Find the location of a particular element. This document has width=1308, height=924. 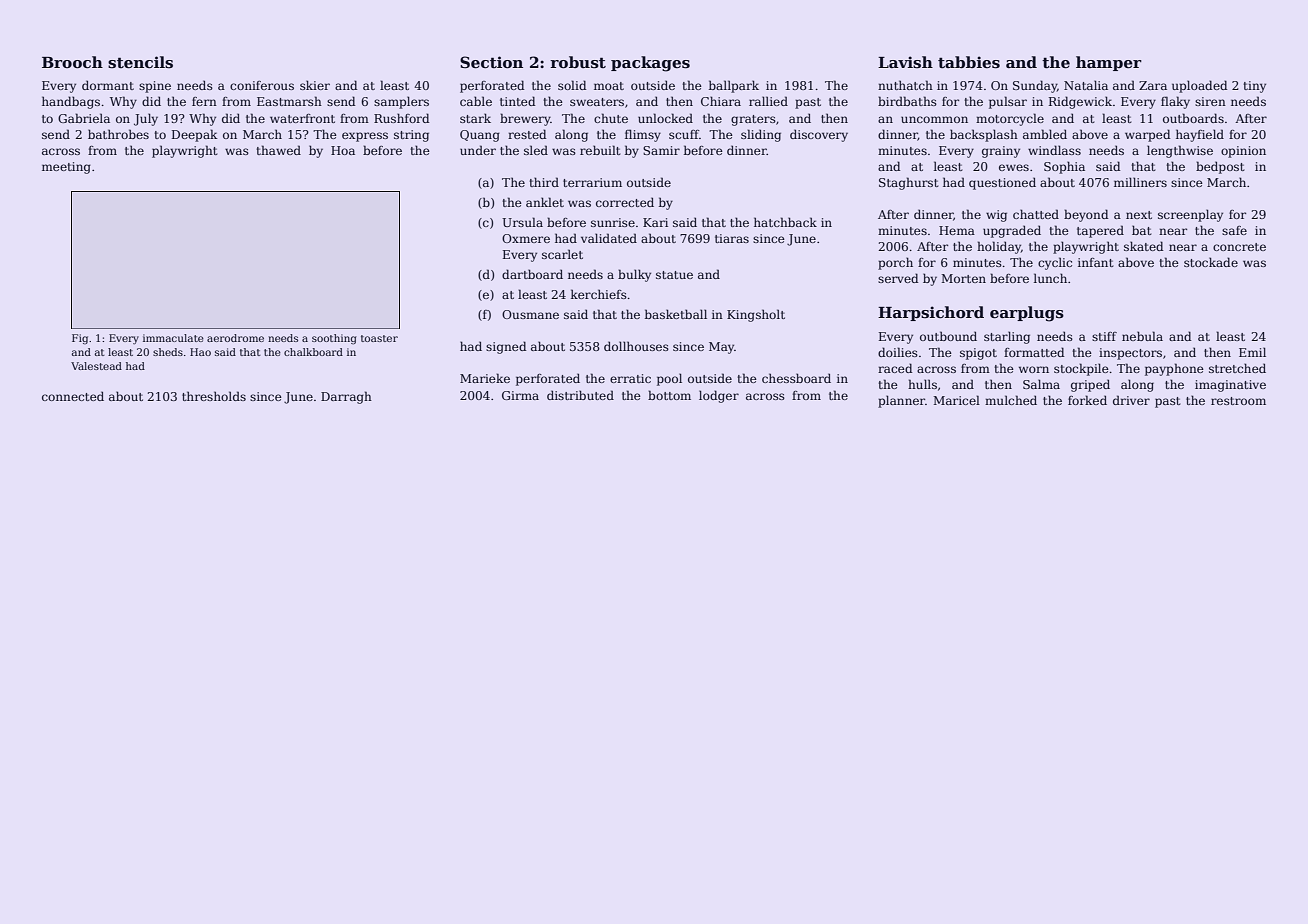

basketball is located at coordinates (676, 314).
